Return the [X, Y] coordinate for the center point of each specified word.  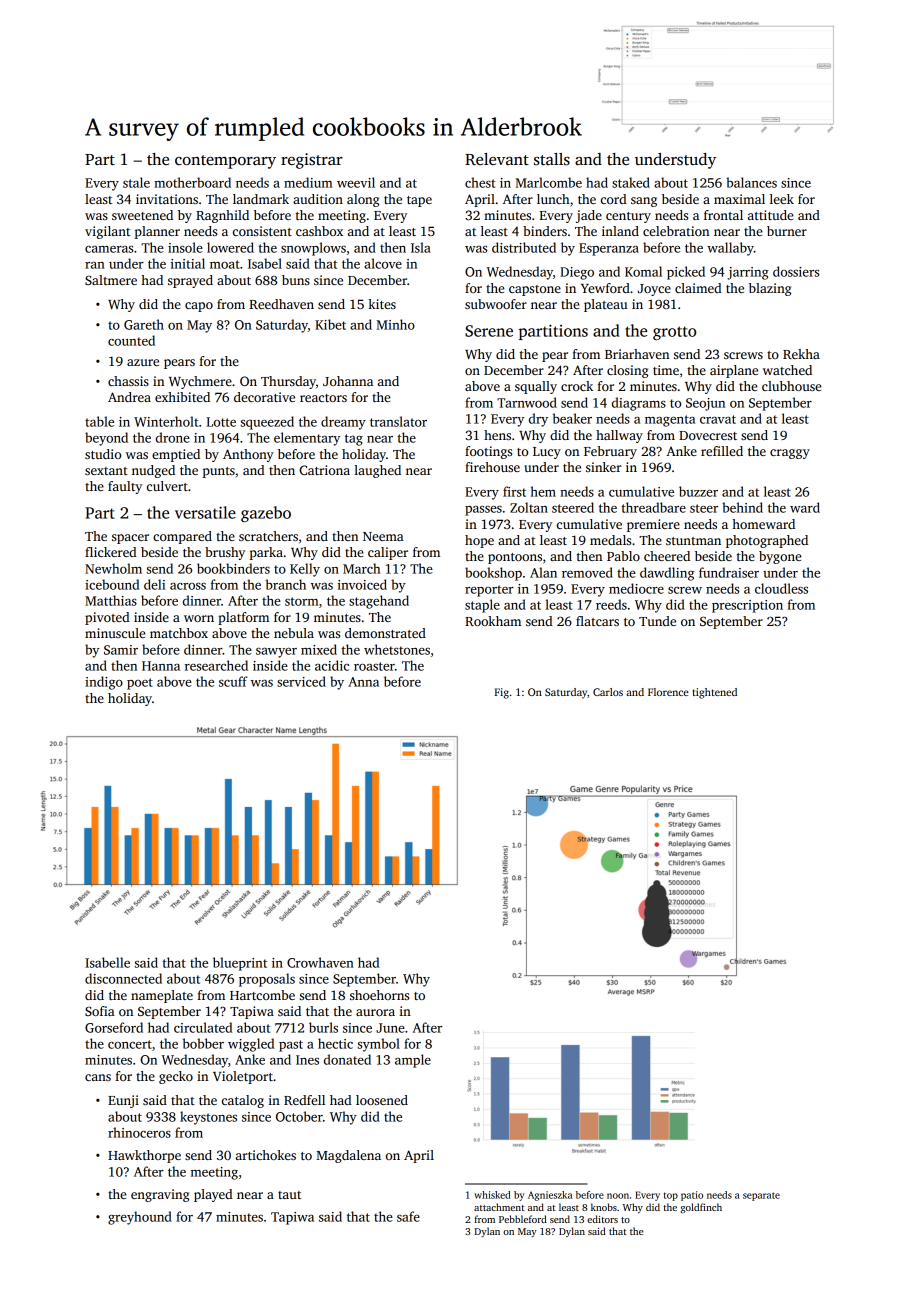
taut [289, 1195]
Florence [668, 692]
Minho [395, 324]
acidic [332, 665]
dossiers [796, 271]
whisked [492, 1195]
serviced [301, 681]
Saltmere [111, 280]
